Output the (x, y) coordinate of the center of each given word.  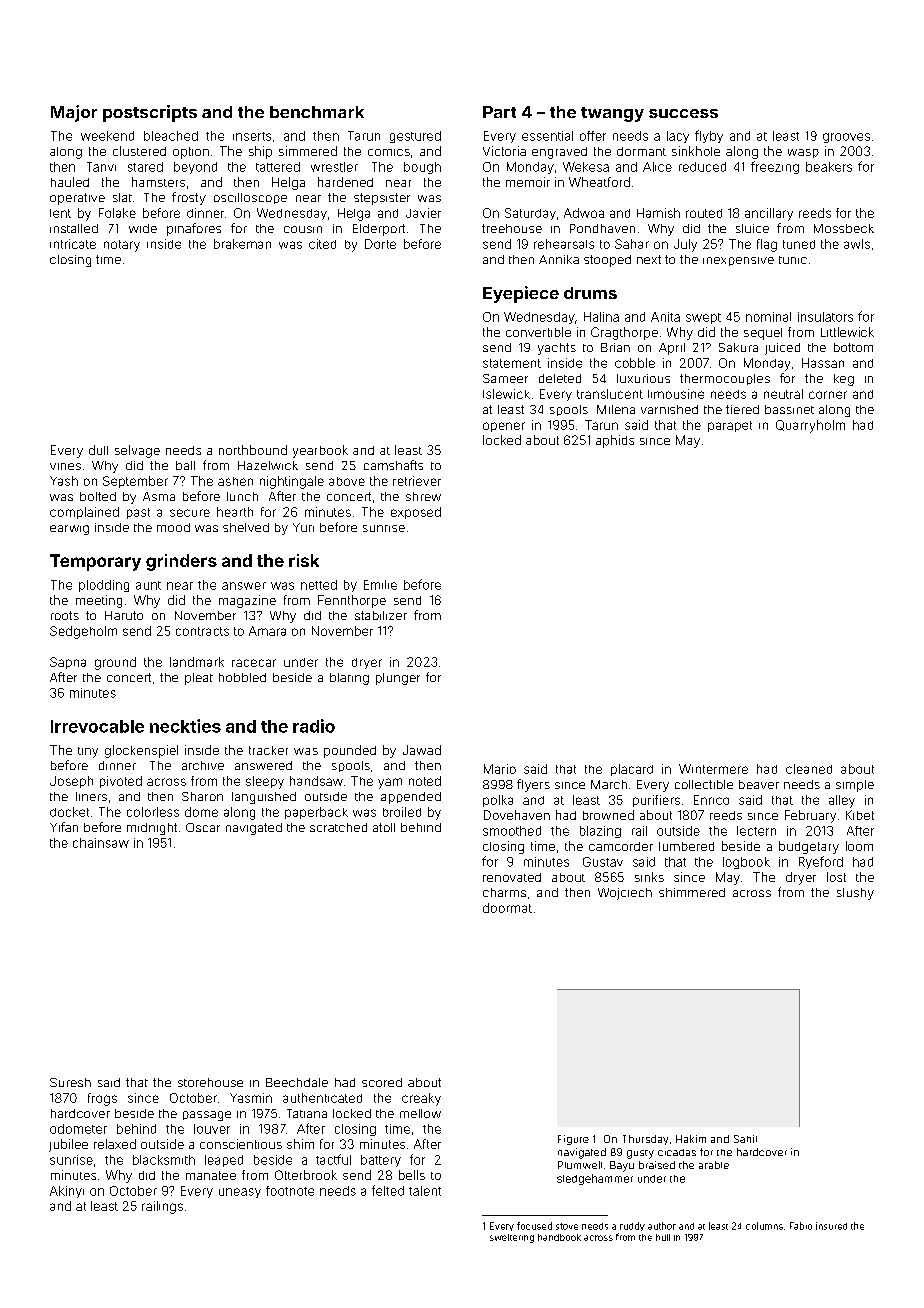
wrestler (334, 167)
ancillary (769, 214)
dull (98, 450)
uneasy (240, 1193)
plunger (398, 679)
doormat (507, 908)
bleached (171, 136)
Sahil (745, 1139)
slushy (855, 894)
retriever (417, 481)
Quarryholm (810, 426)
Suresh (70, 1082)
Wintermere (713, 769)
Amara (267, 631)
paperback (316, 813)
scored (382, 1082)
